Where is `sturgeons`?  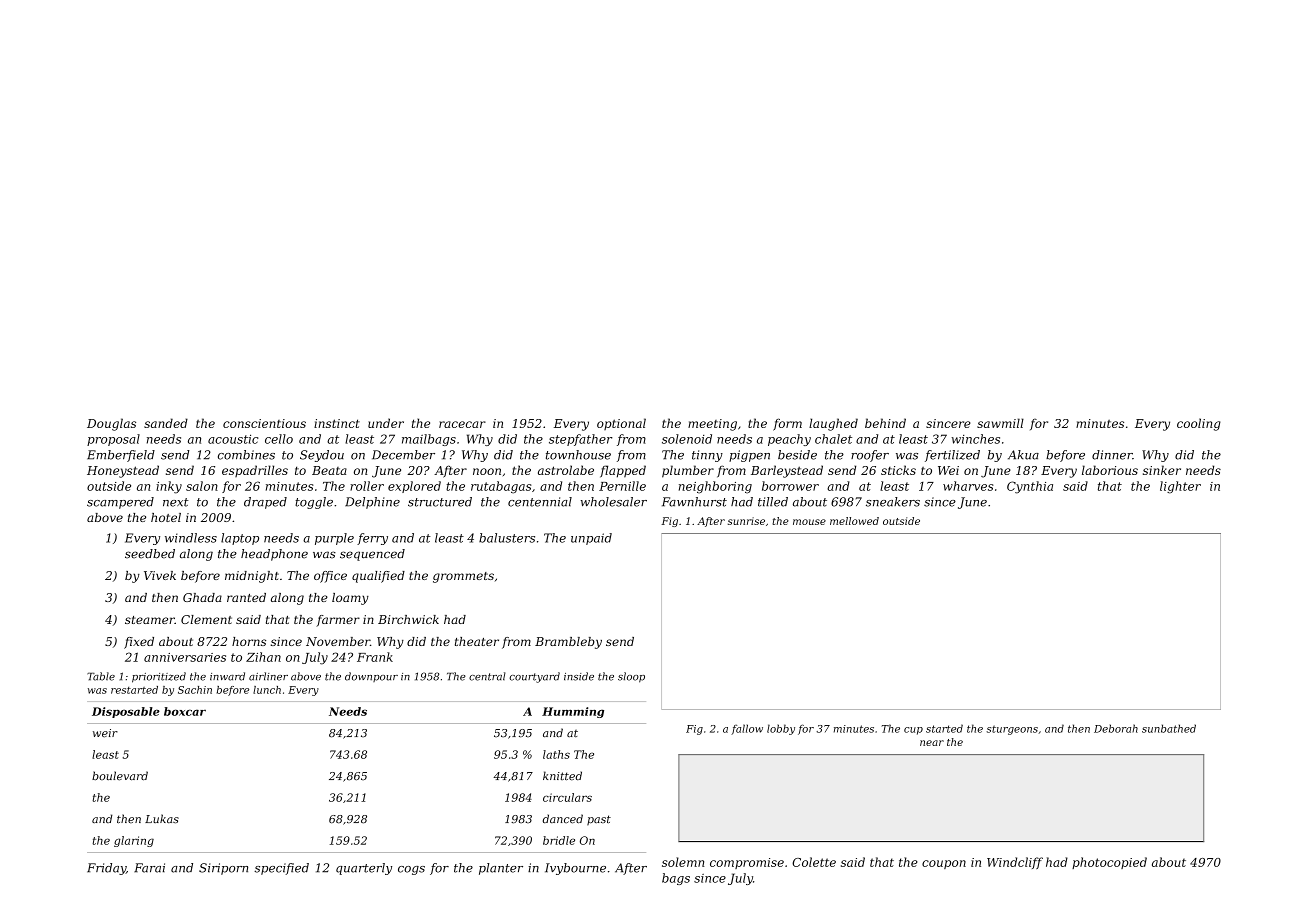 sturgeons is located at coordinates (1012, 730).
